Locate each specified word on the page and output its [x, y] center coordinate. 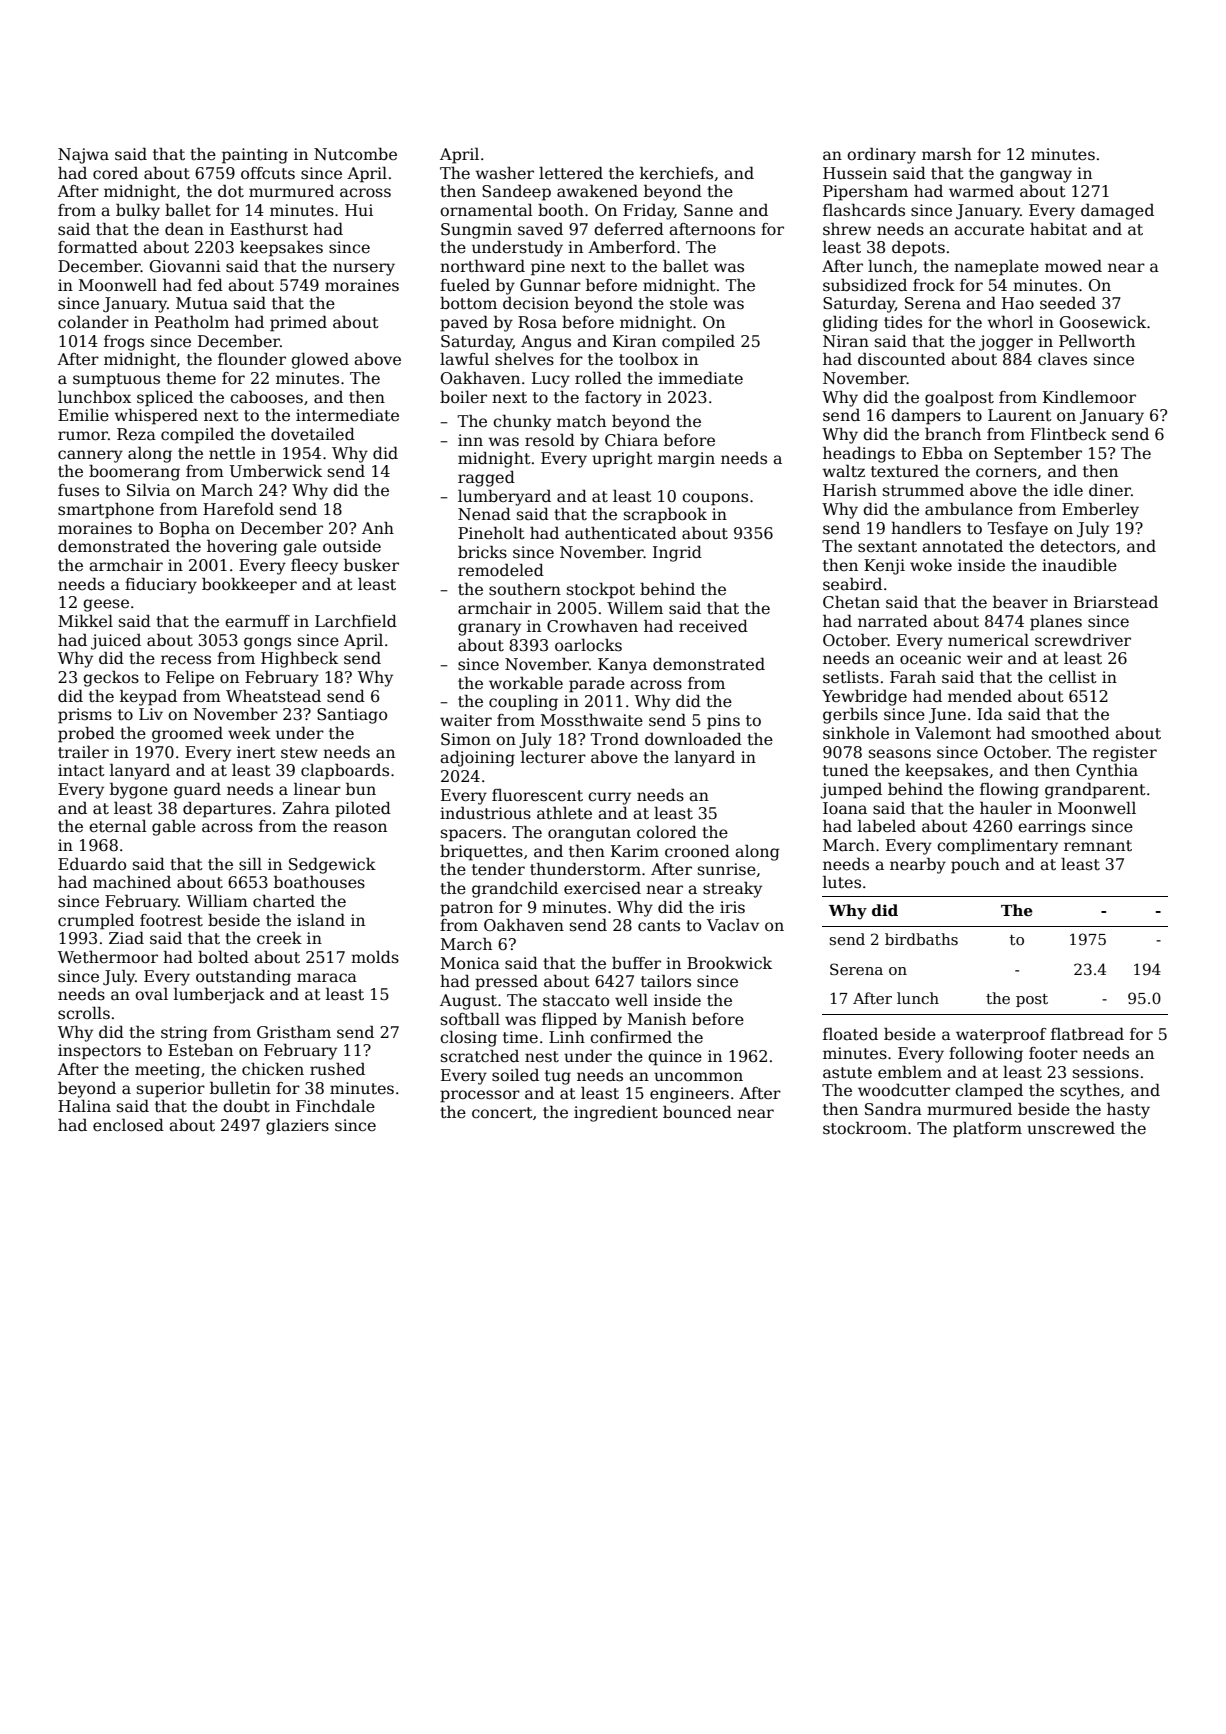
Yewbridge [864, 697]
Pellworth [1097, 341]
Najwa [83, 156]
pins [723, 722]
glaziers [297, 1127]
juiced [116, 641]
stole [689, 303]
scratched [480, 1056]
